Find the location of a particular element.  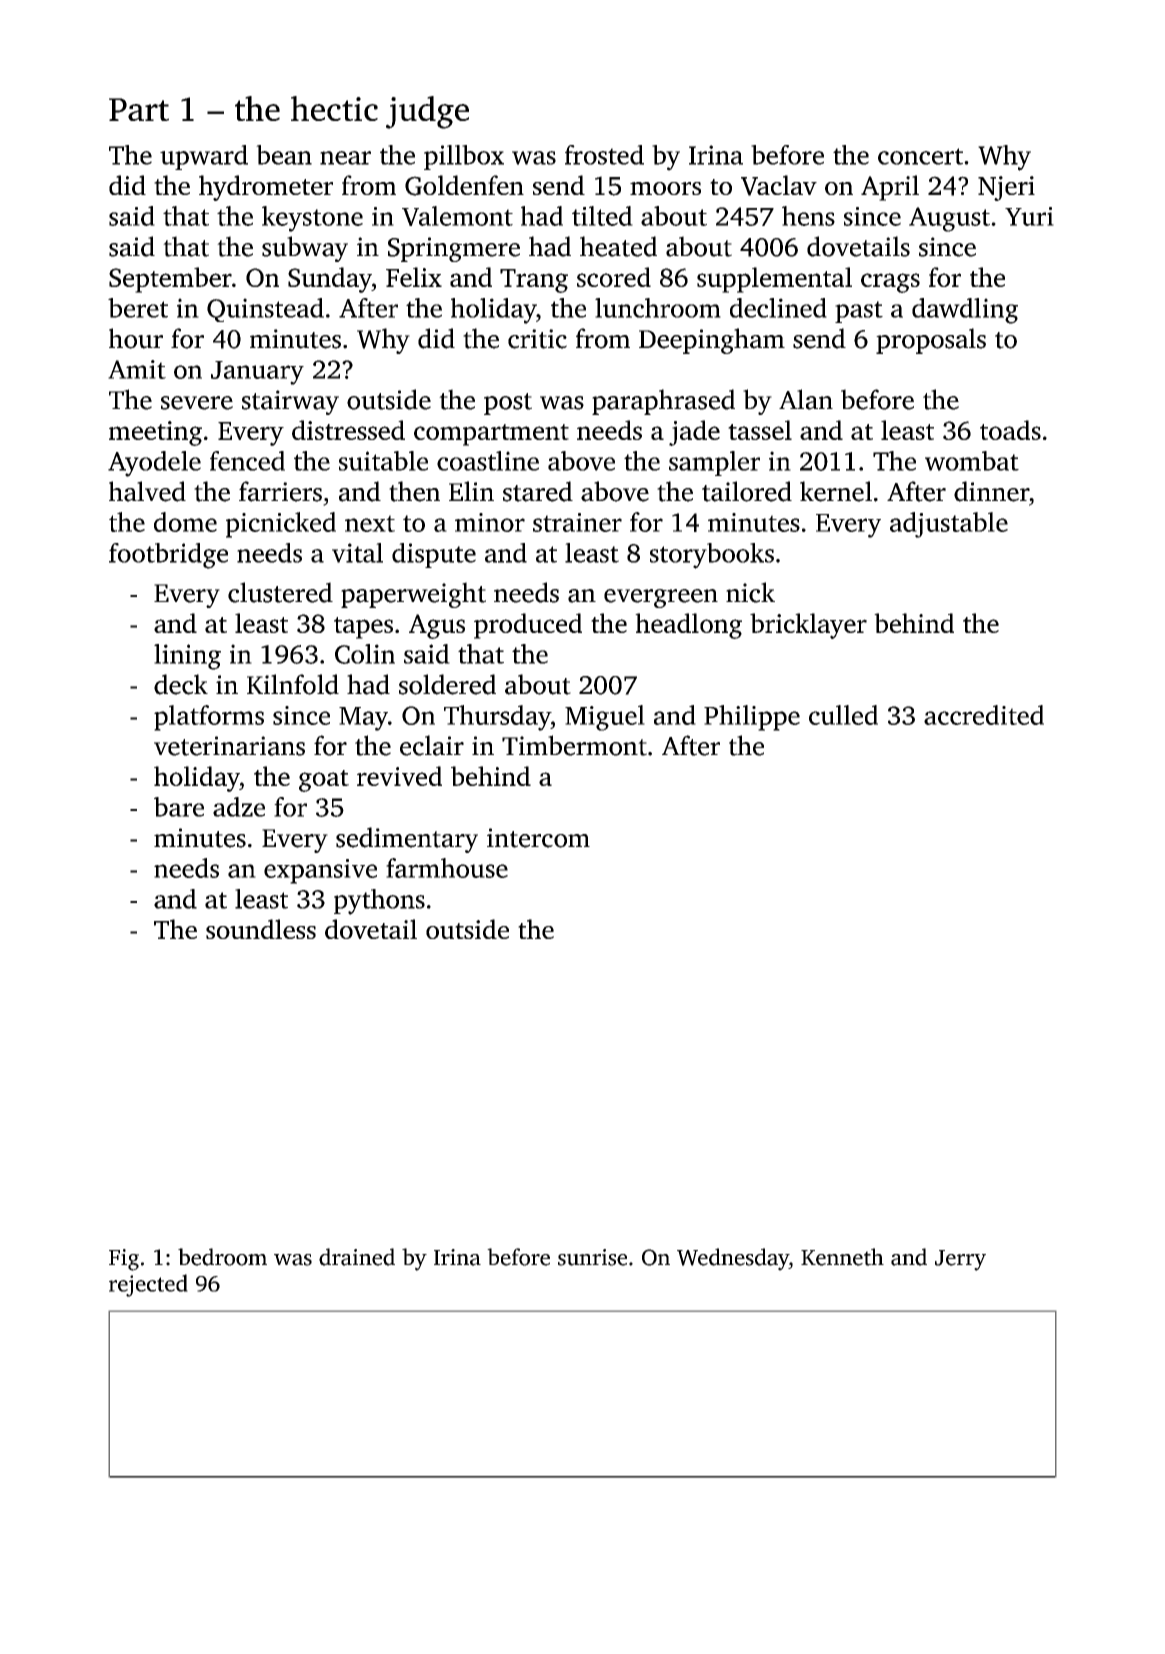

soundless is located at coordinates (261, 929).
